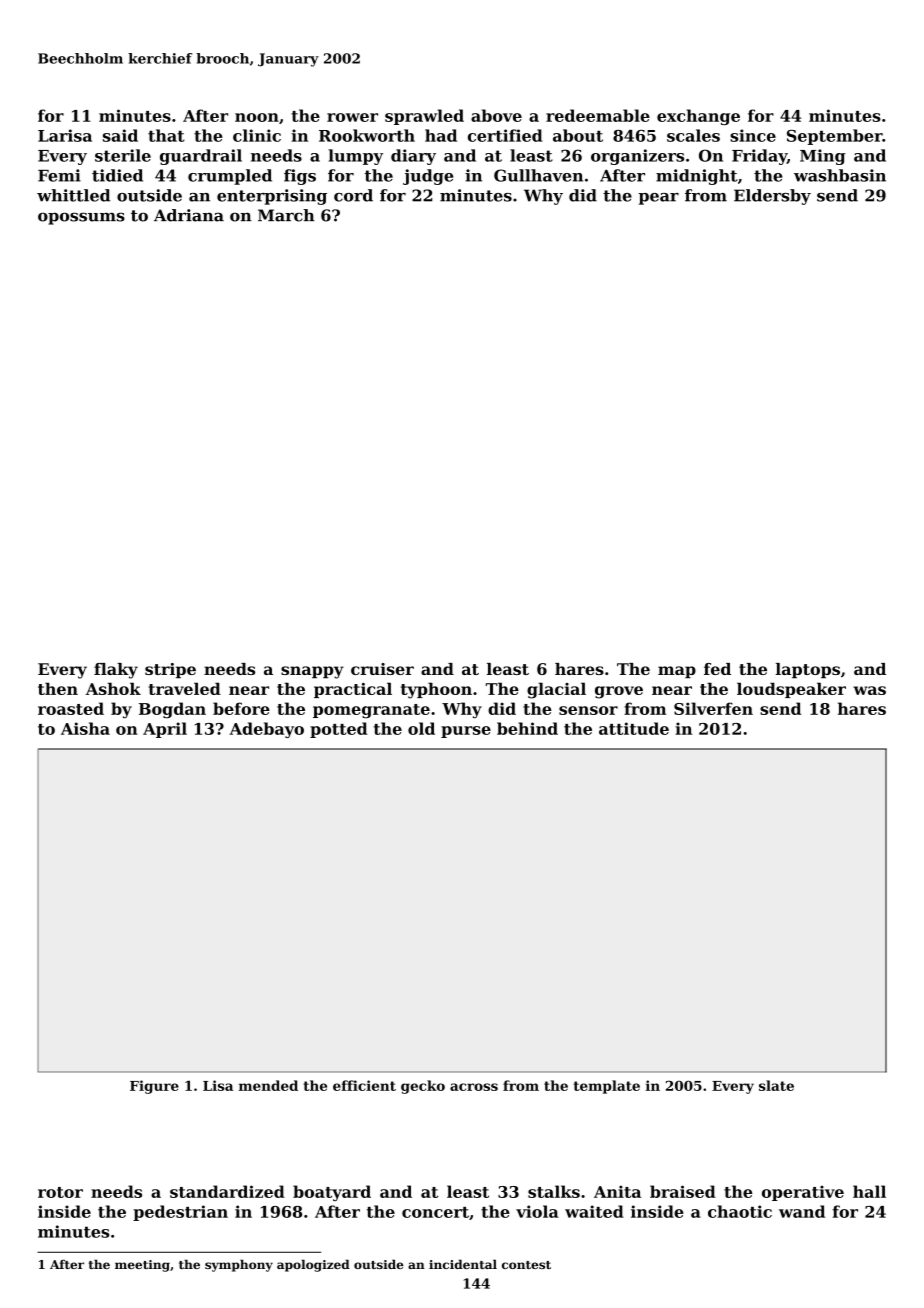 The height and width of the screenshot is (1308, 924). What do you see at coordinates (776, 1085) in the screenshot?
I see `slate` at bounding box center [776, 1085].
